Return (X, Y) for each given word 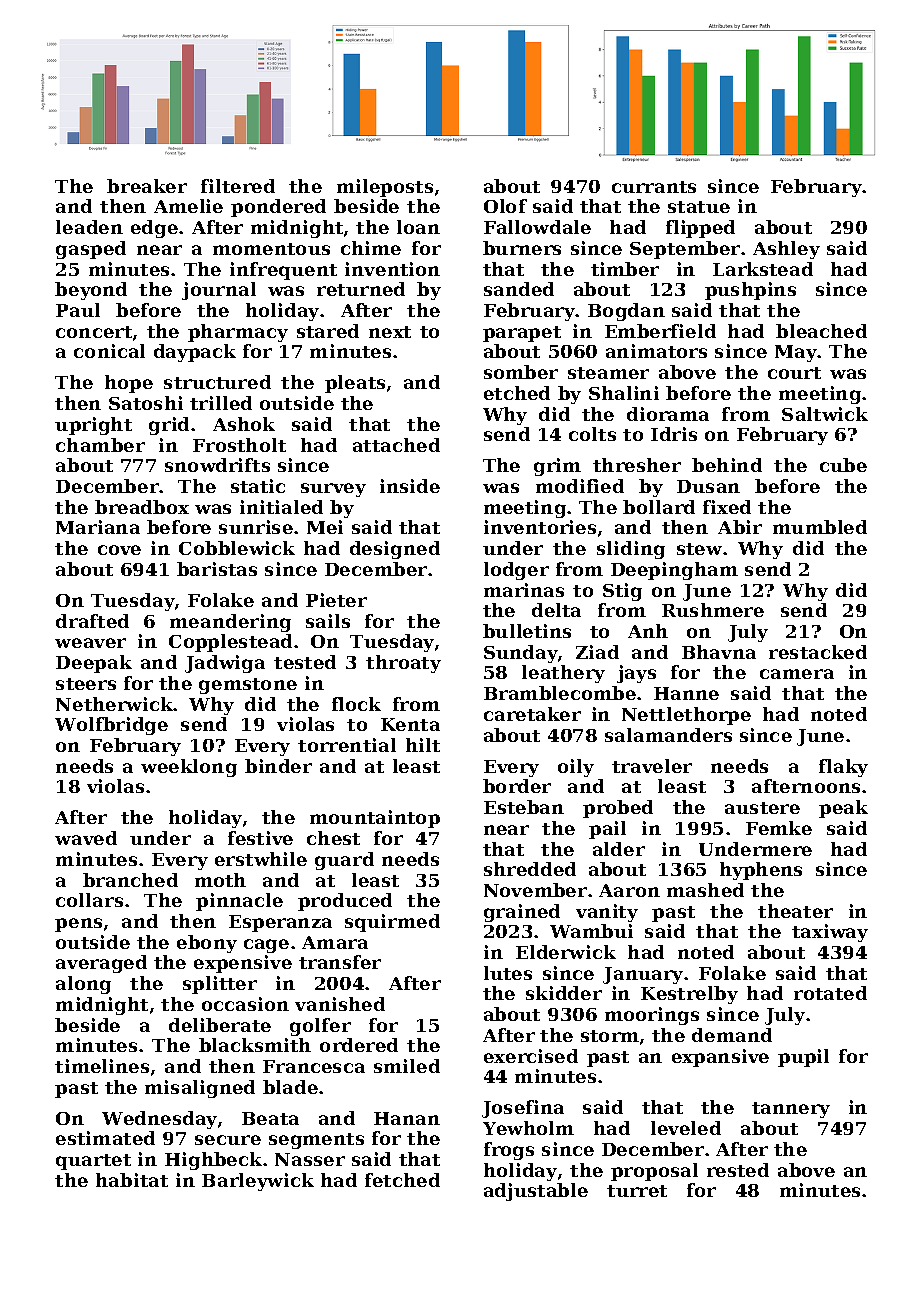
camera (797, 674)
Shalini (624, 393)
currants (654, 187)
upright (93, 426)
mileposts (385, 188)
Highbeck (213, 1161)
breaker (147, 186)
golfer (320, 1027)
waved (86, 838)
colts (592, 434)
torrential (347, 745)
